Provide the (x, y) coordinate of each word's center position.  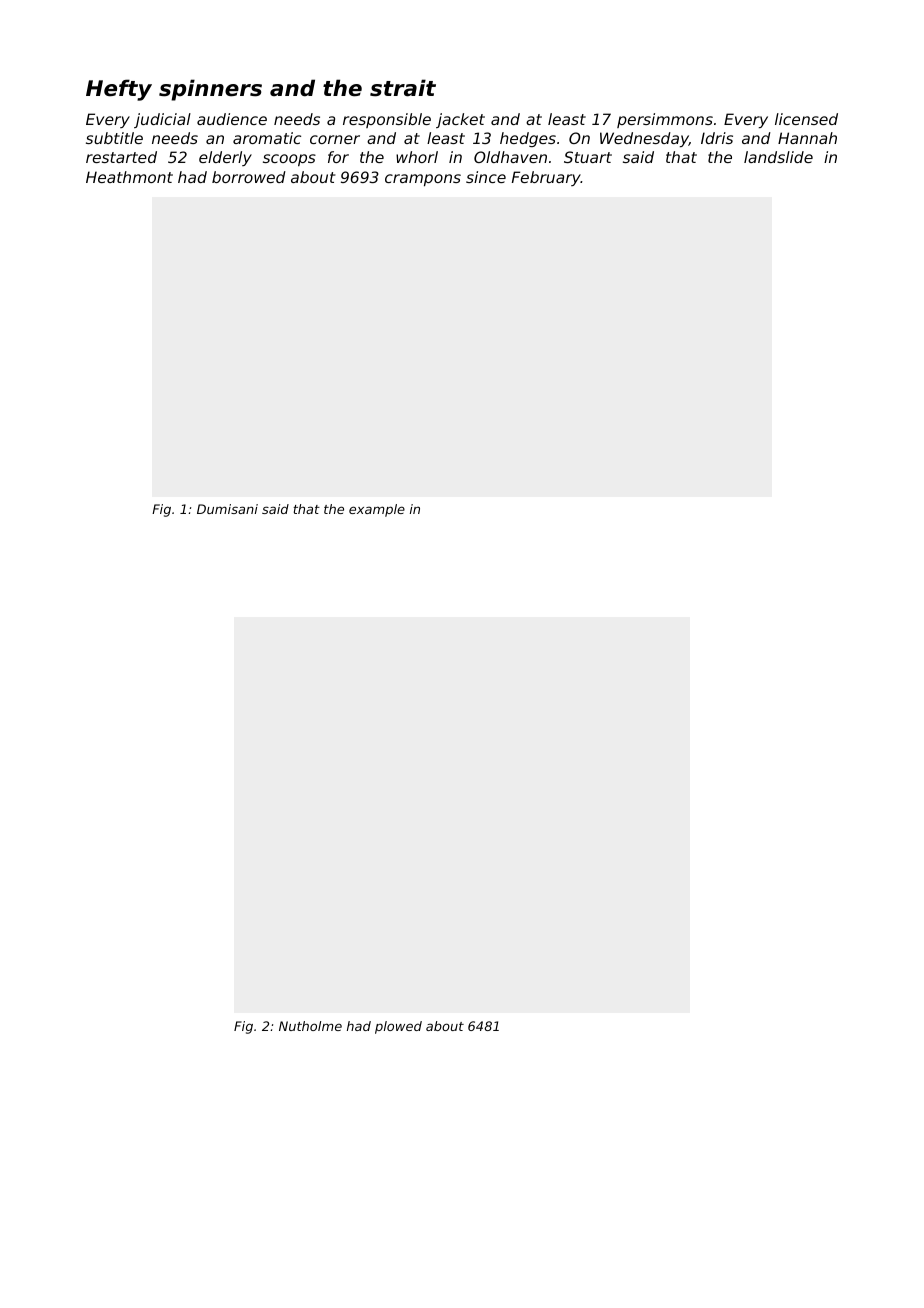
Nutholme (310, 1026)
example (377, 510)
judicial (162, 120)
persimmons (665, 120)
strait (403, 88)
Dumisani (227, 509)
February (546, 178)
